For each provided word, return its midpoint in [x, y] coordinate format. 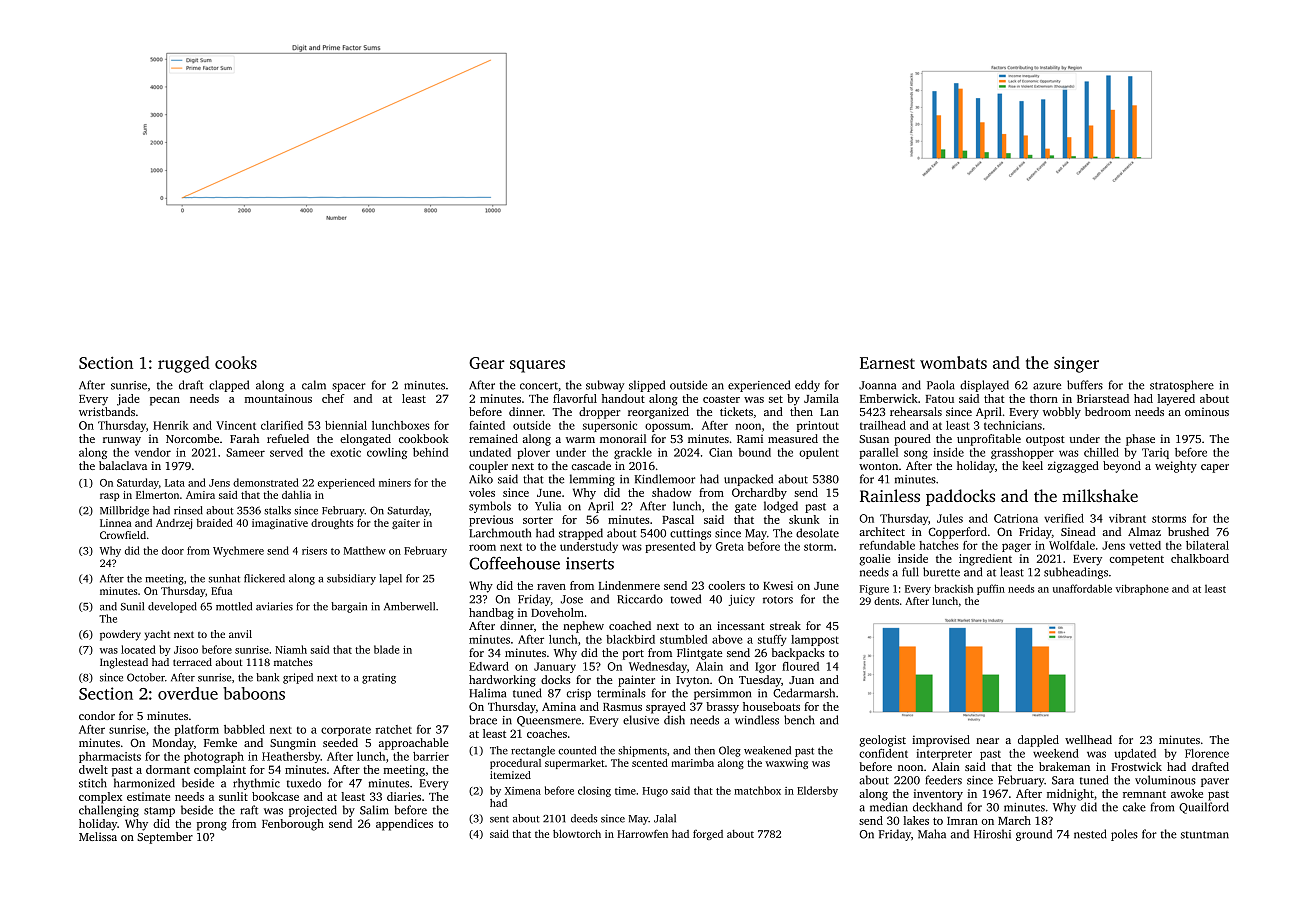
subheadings [1076, 573]
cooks [236, 362]
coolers [726, 585]
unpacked [748, 480]
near [987, 741]
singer [1076, 364]
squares [537, 366]
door [173, 550]
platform [196, 730]
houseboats [771, 706]
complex [100, 798]
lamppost [815, 640]
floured [800, 666]
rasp [110, 497]
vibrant [1127, 518]
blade [386, 649]
